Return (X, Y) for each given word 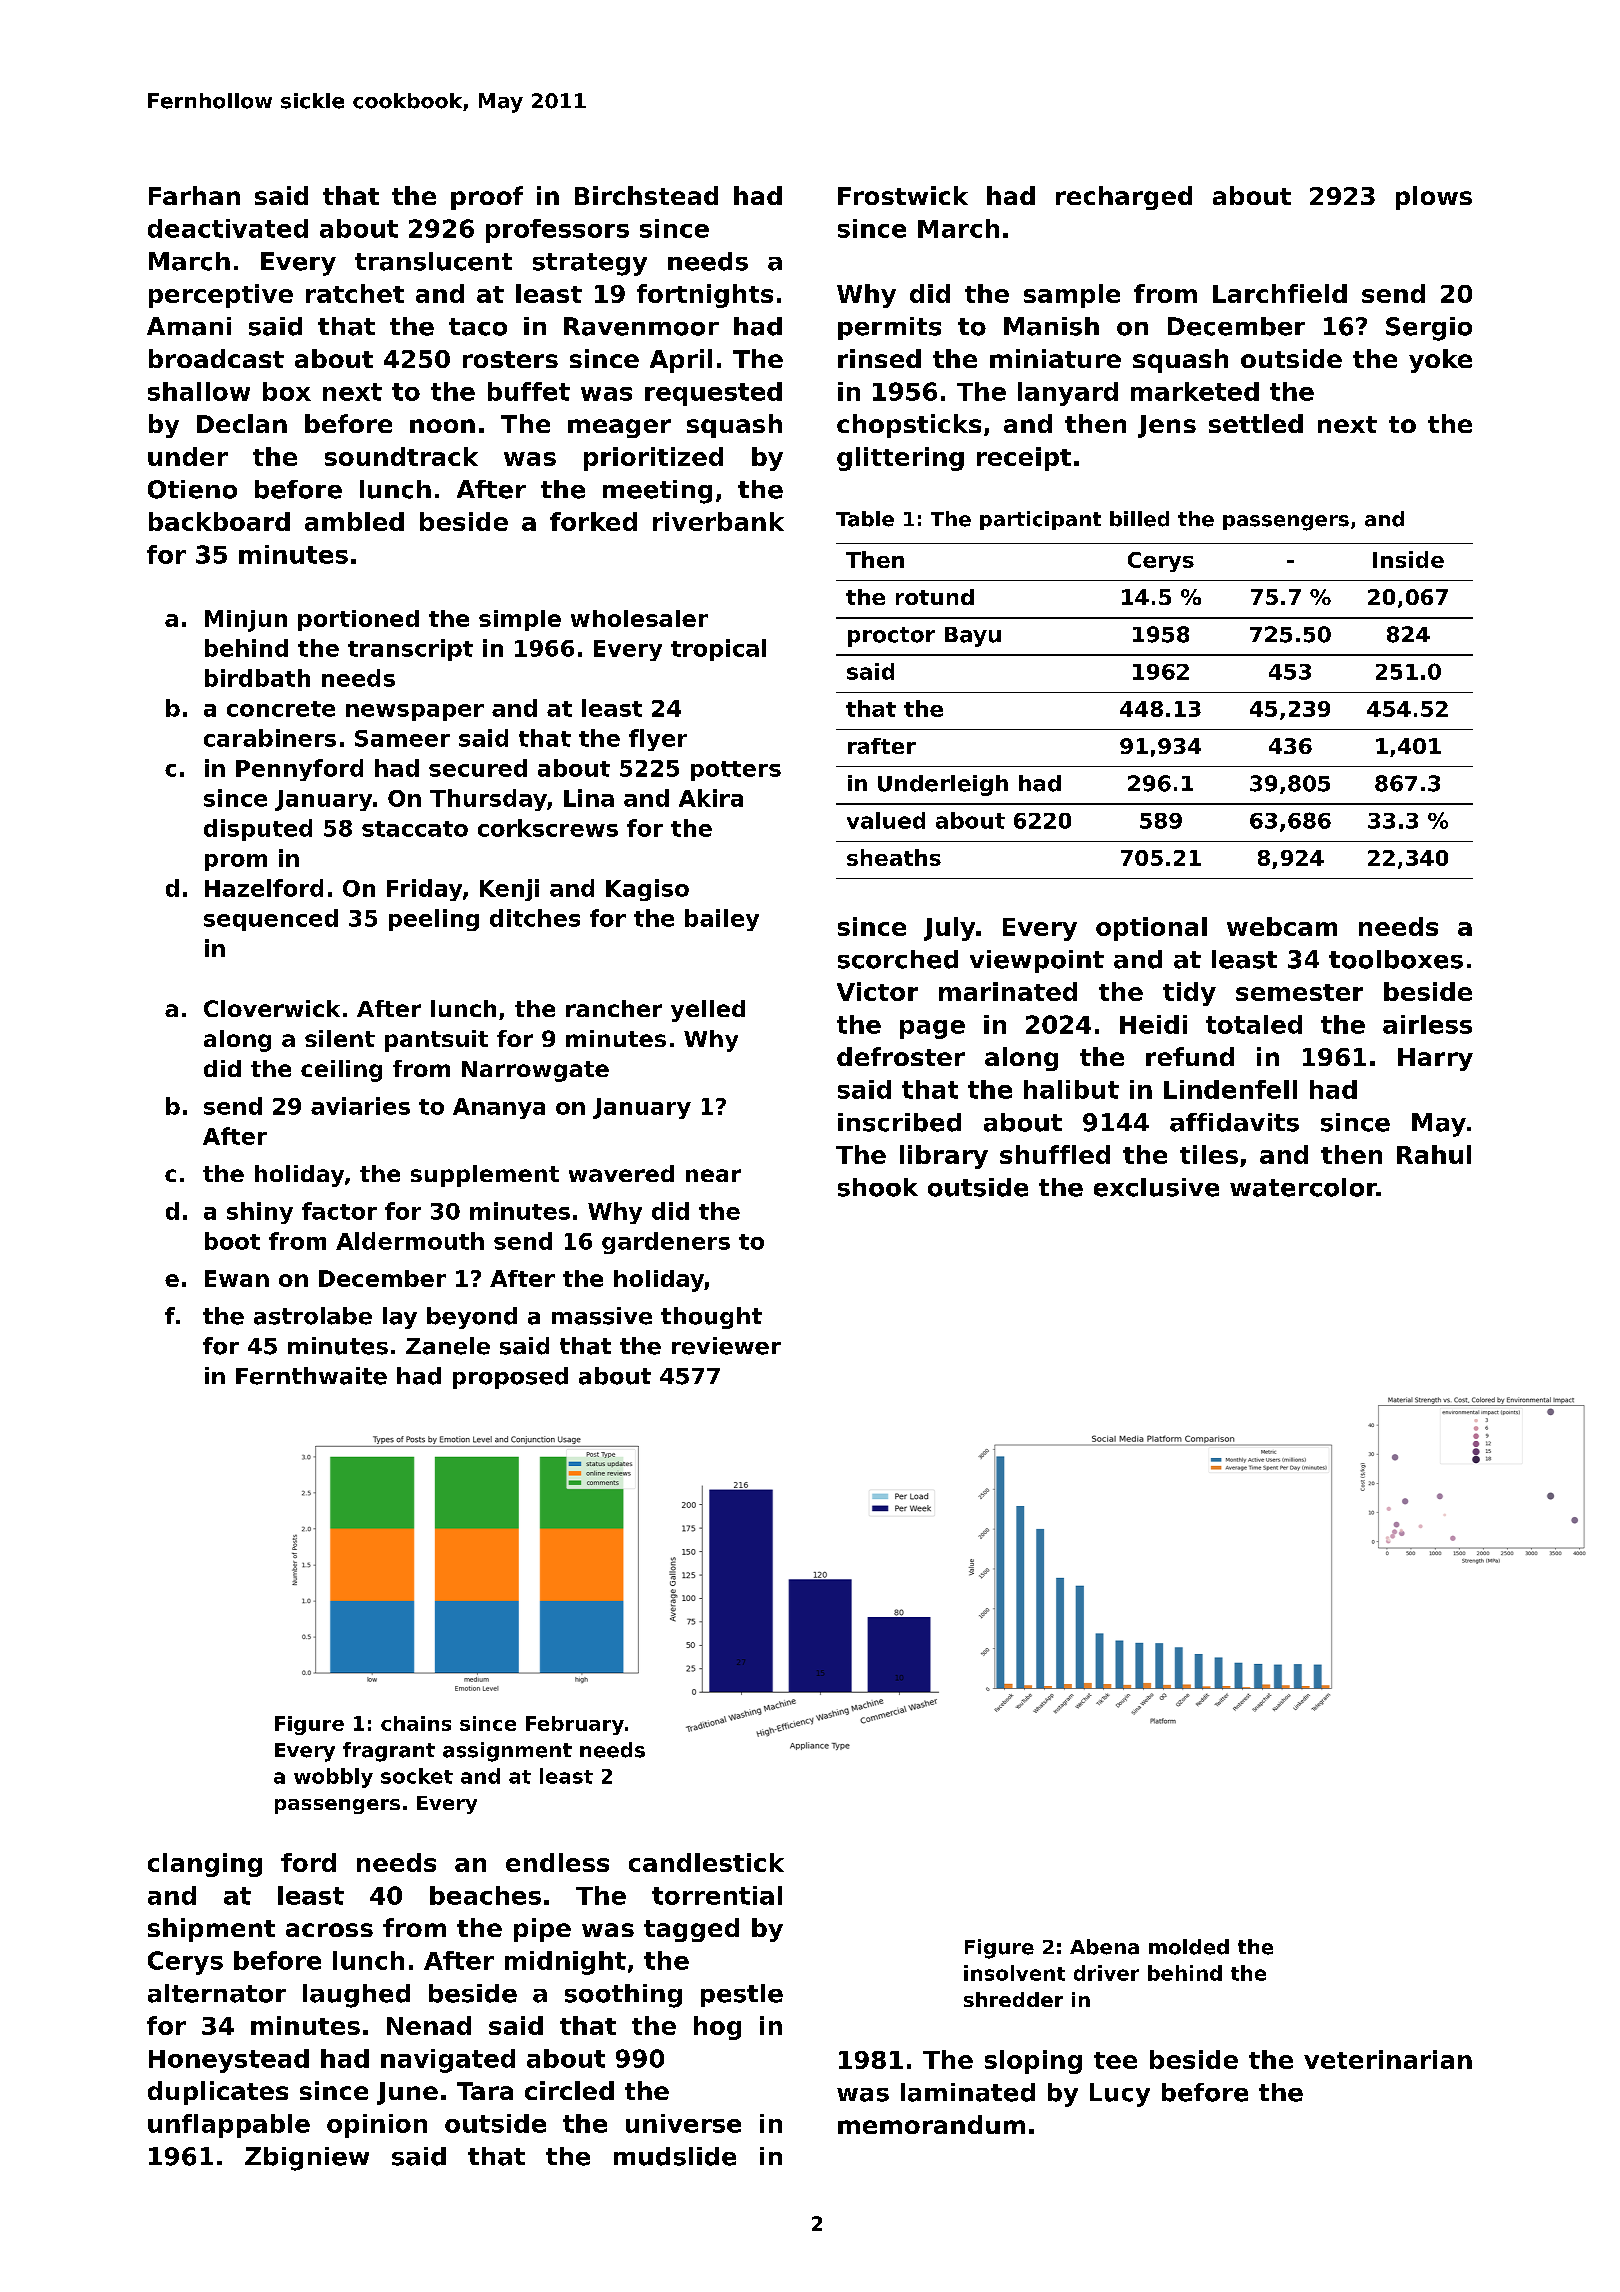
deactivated (228, 228)
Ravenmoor (641, 326)
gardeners (666, 1243)
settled (1256, 423)
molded (1189, 1947)
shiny (260, 1213)
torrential (717, 1895)
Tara (485, 2091)
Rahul (1434, 1154)
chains (416, 1723)
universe (683, 2123)
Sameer (402, 738)
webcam (1282, 926)
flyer (658, 740)
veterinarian (1388, 2059)
